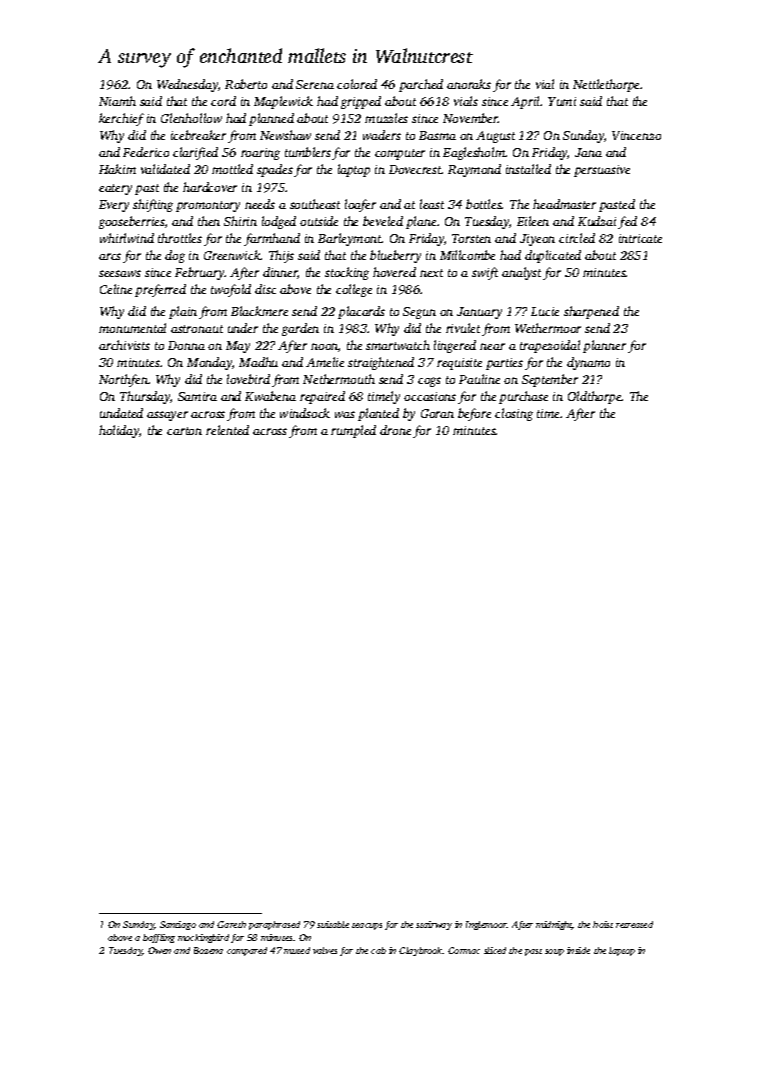 Image resolution: width=763 pixels, height=1083 pixels. Describe the element at coordinates (159, 950) in the image. I see `Owen` at that location.
